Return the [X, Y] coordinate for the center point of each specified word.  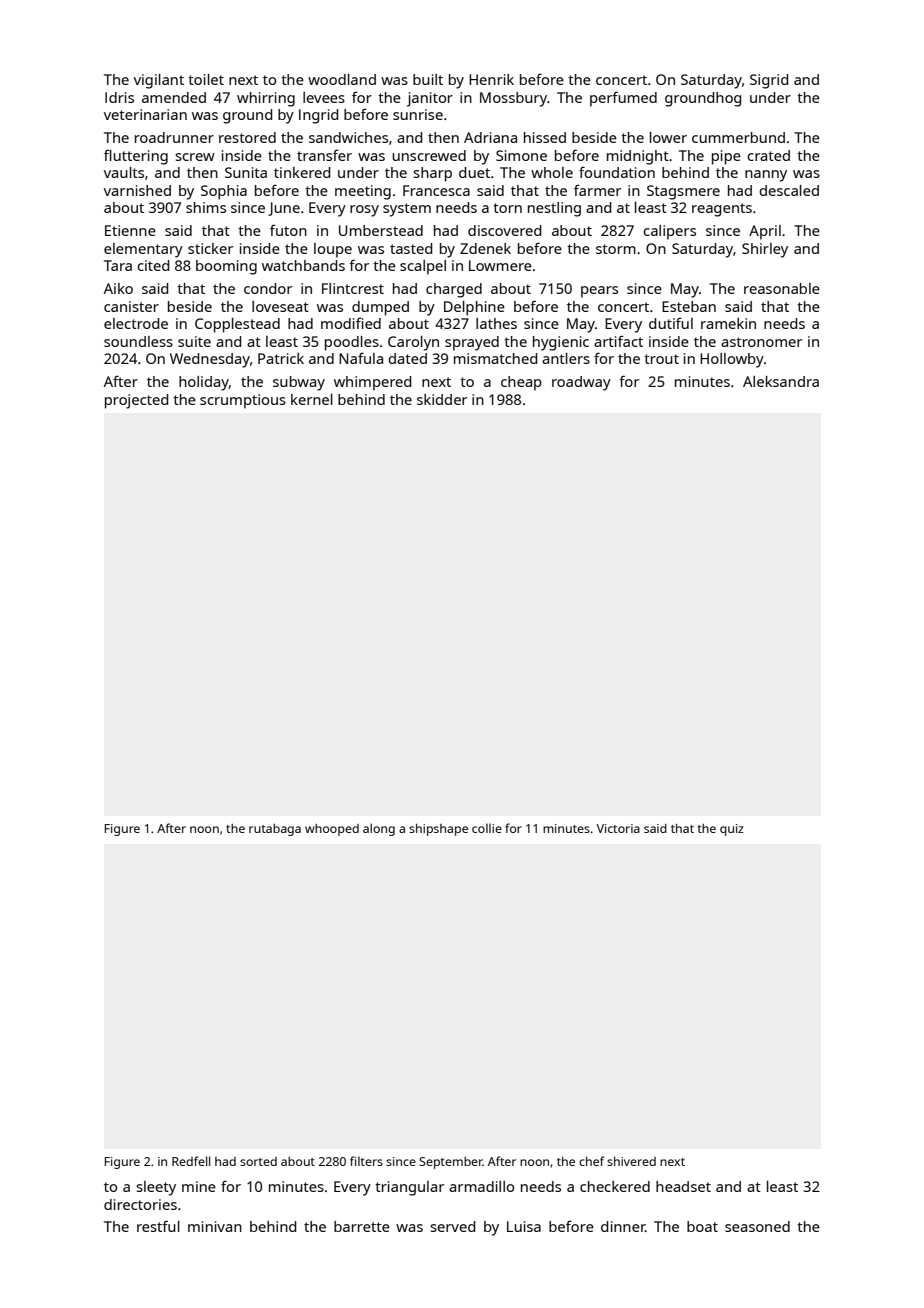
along [379, 829]
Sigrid [769, 81]
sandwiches [348, 137]
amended [174, 97]
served [452, 1226]
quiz [732, 830]
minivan [215, 1226]
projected [136, 401]
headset [683, 1186]
